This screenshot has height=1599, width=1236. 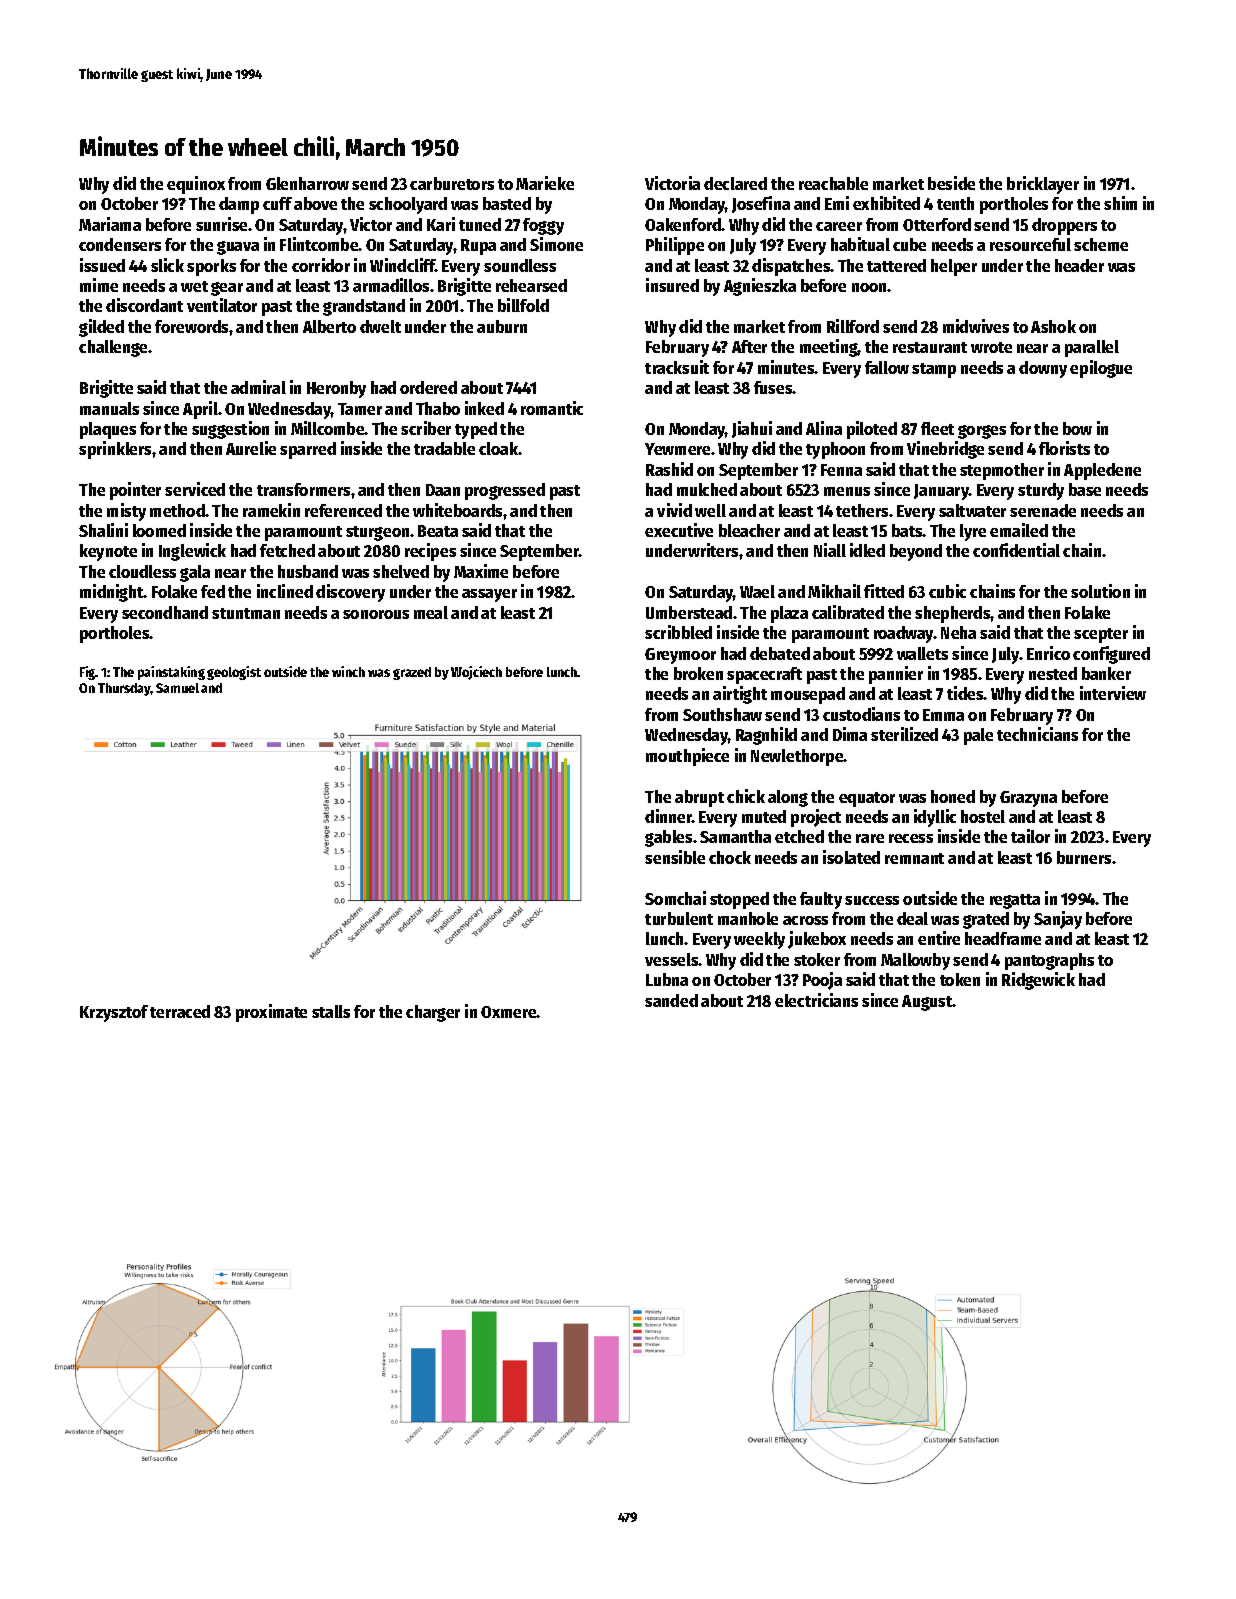 I want to click on piloted, so click(x=872, y=430).
